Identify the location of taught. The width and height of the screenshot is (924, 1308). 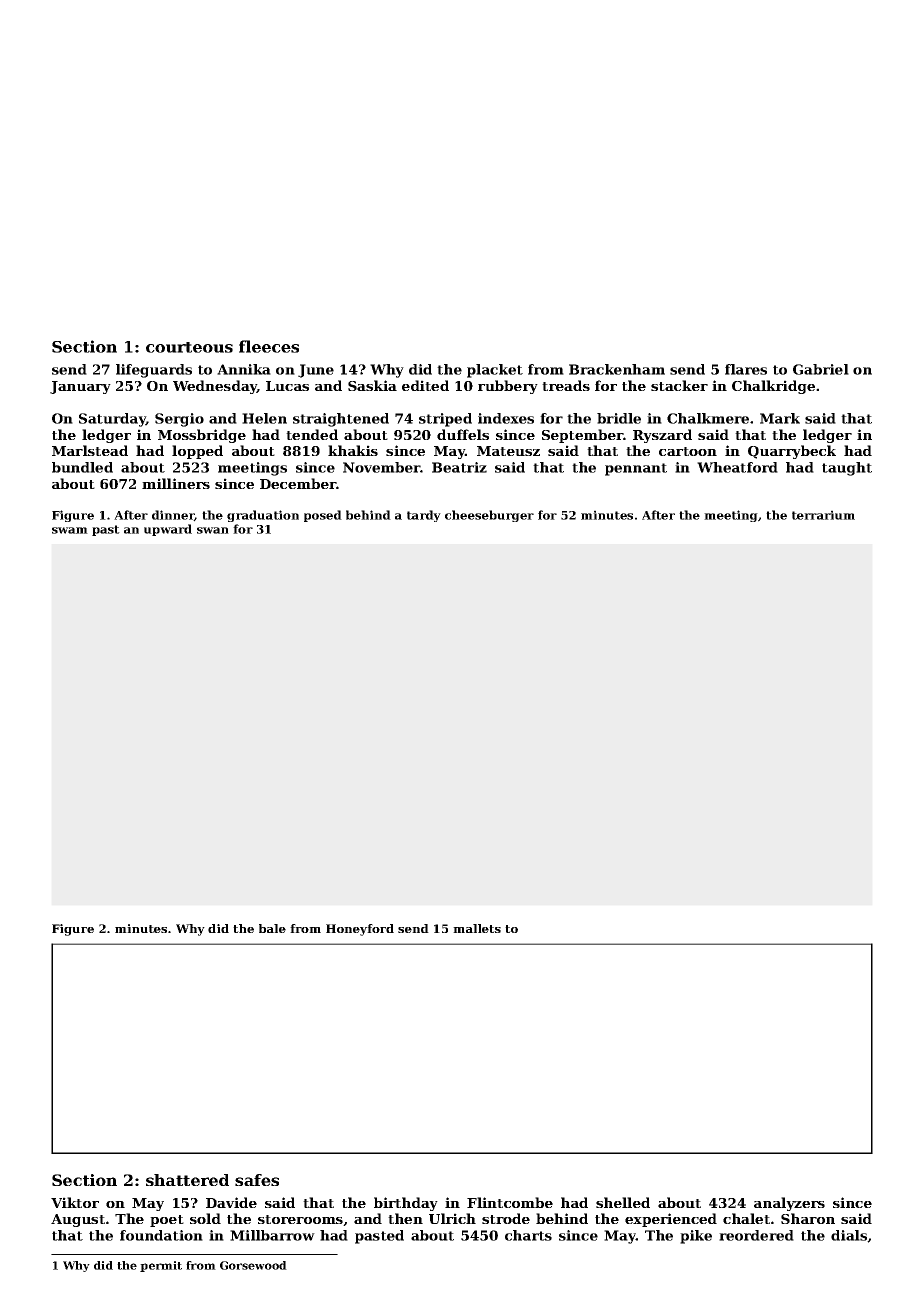
(847, 469).
